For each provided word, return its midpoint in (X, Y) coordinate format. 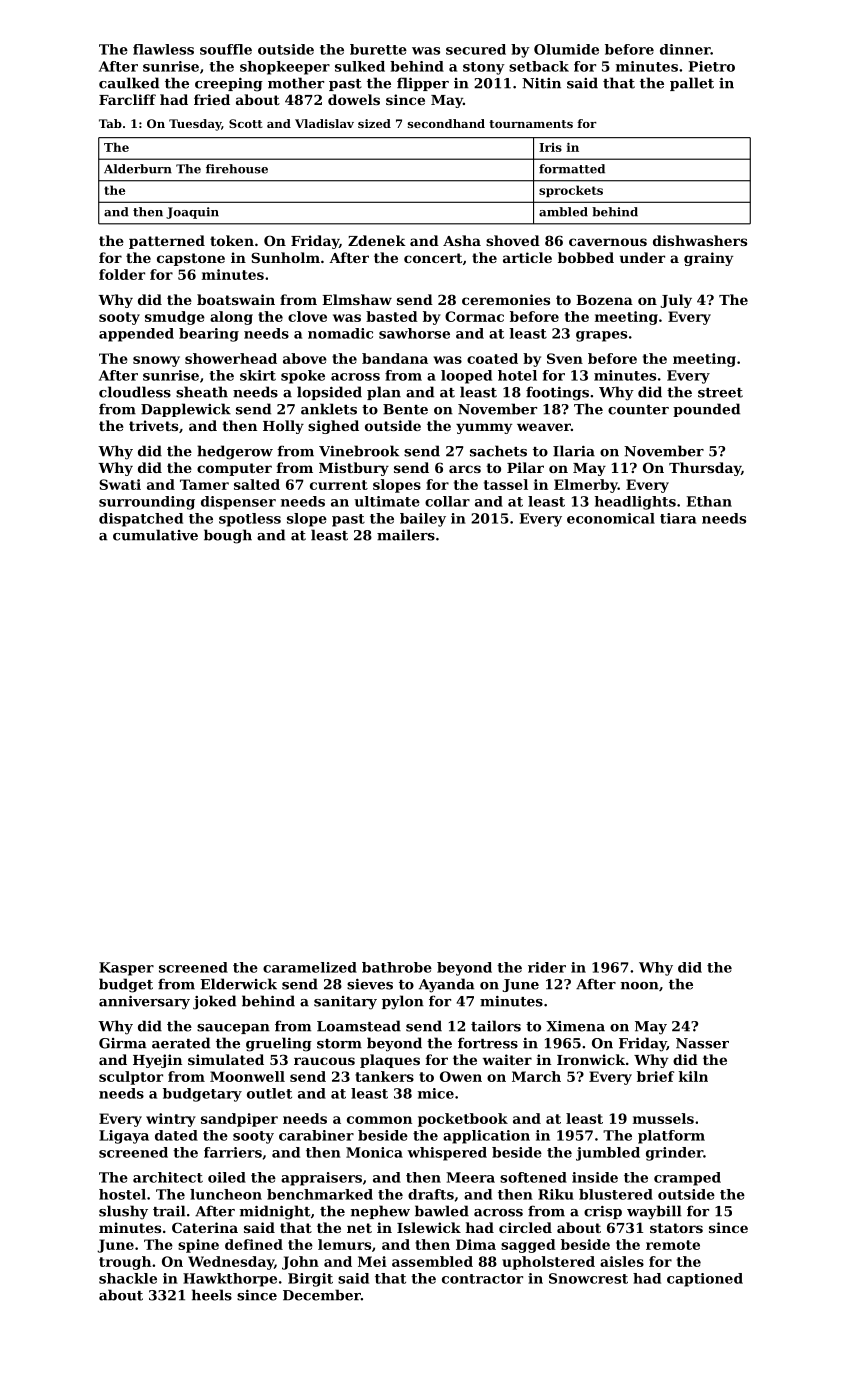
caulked (129, 83)
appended (136, 335)
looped (466, 377)
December (322, 1295)
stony (484, 68)
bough (228, 536)
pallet (692, 84)
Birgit (310, 1280)
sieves (370, 984)
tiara (678, 518)
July (676, 301)
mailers (406, 535)
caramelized (310, 967)
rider (547, 967)
